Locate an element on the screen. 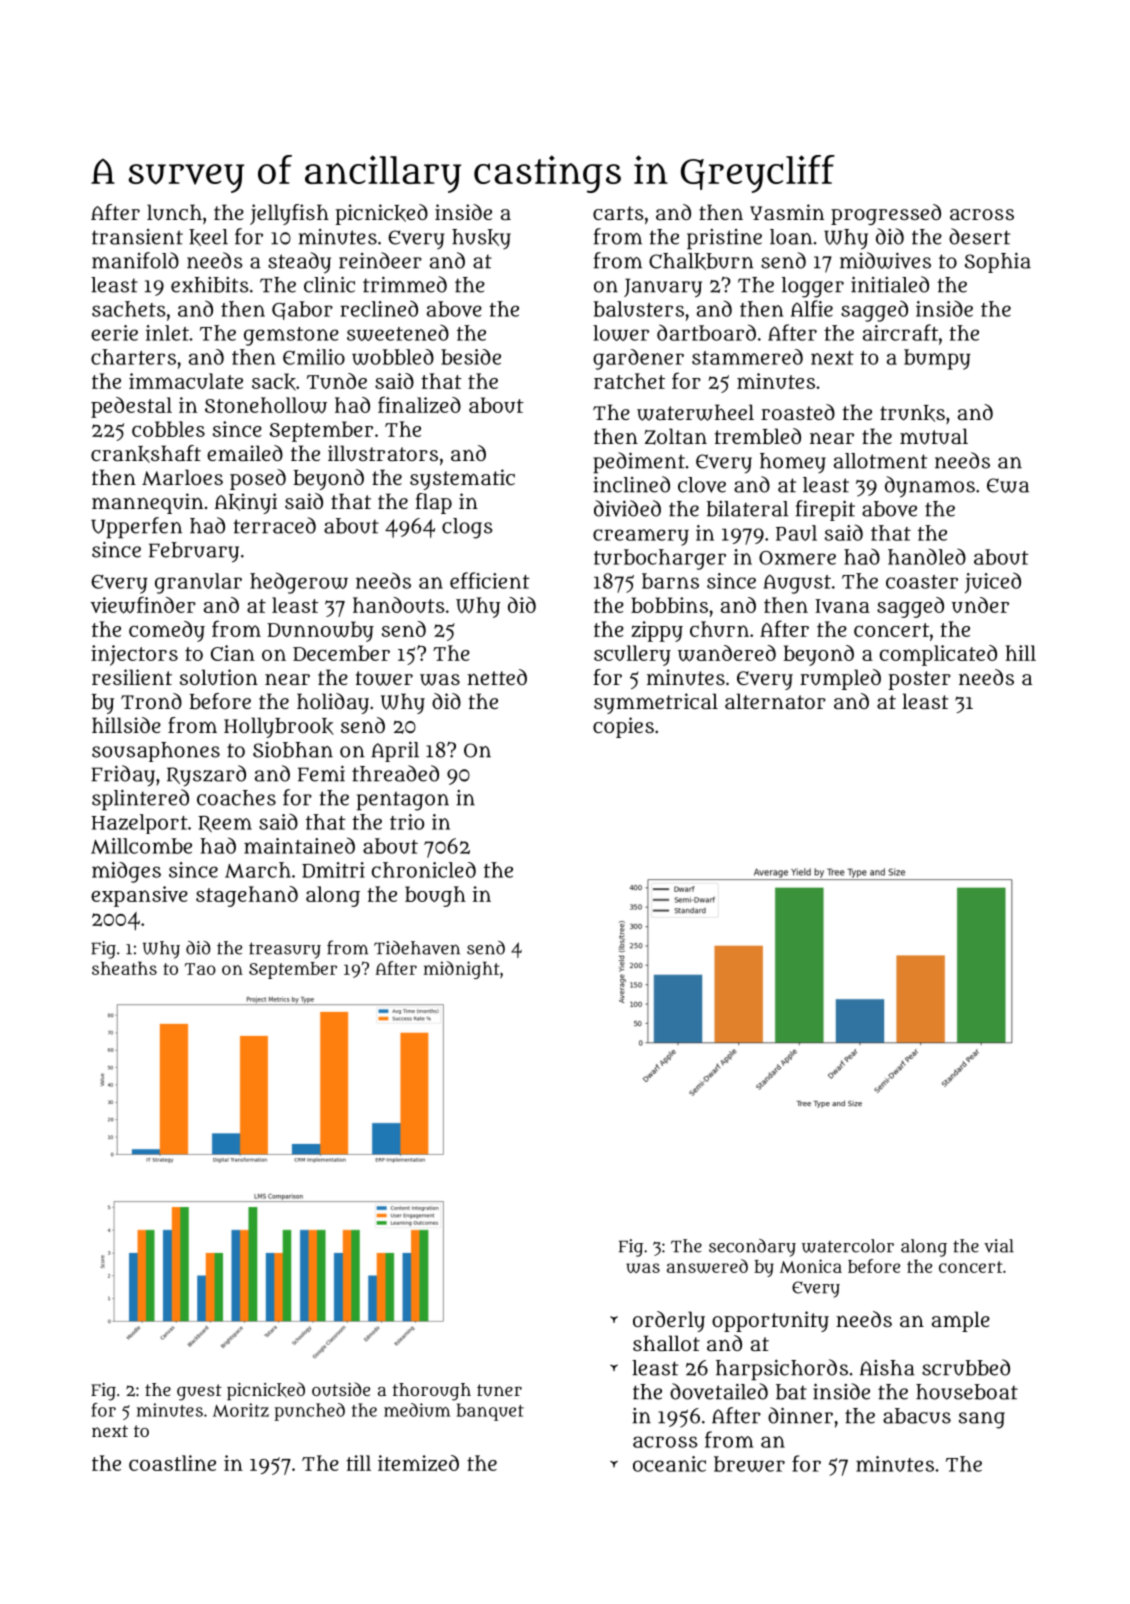 The width and height of the screenshot is (1130, 1604). logger is located at coordinates (813, 287).
